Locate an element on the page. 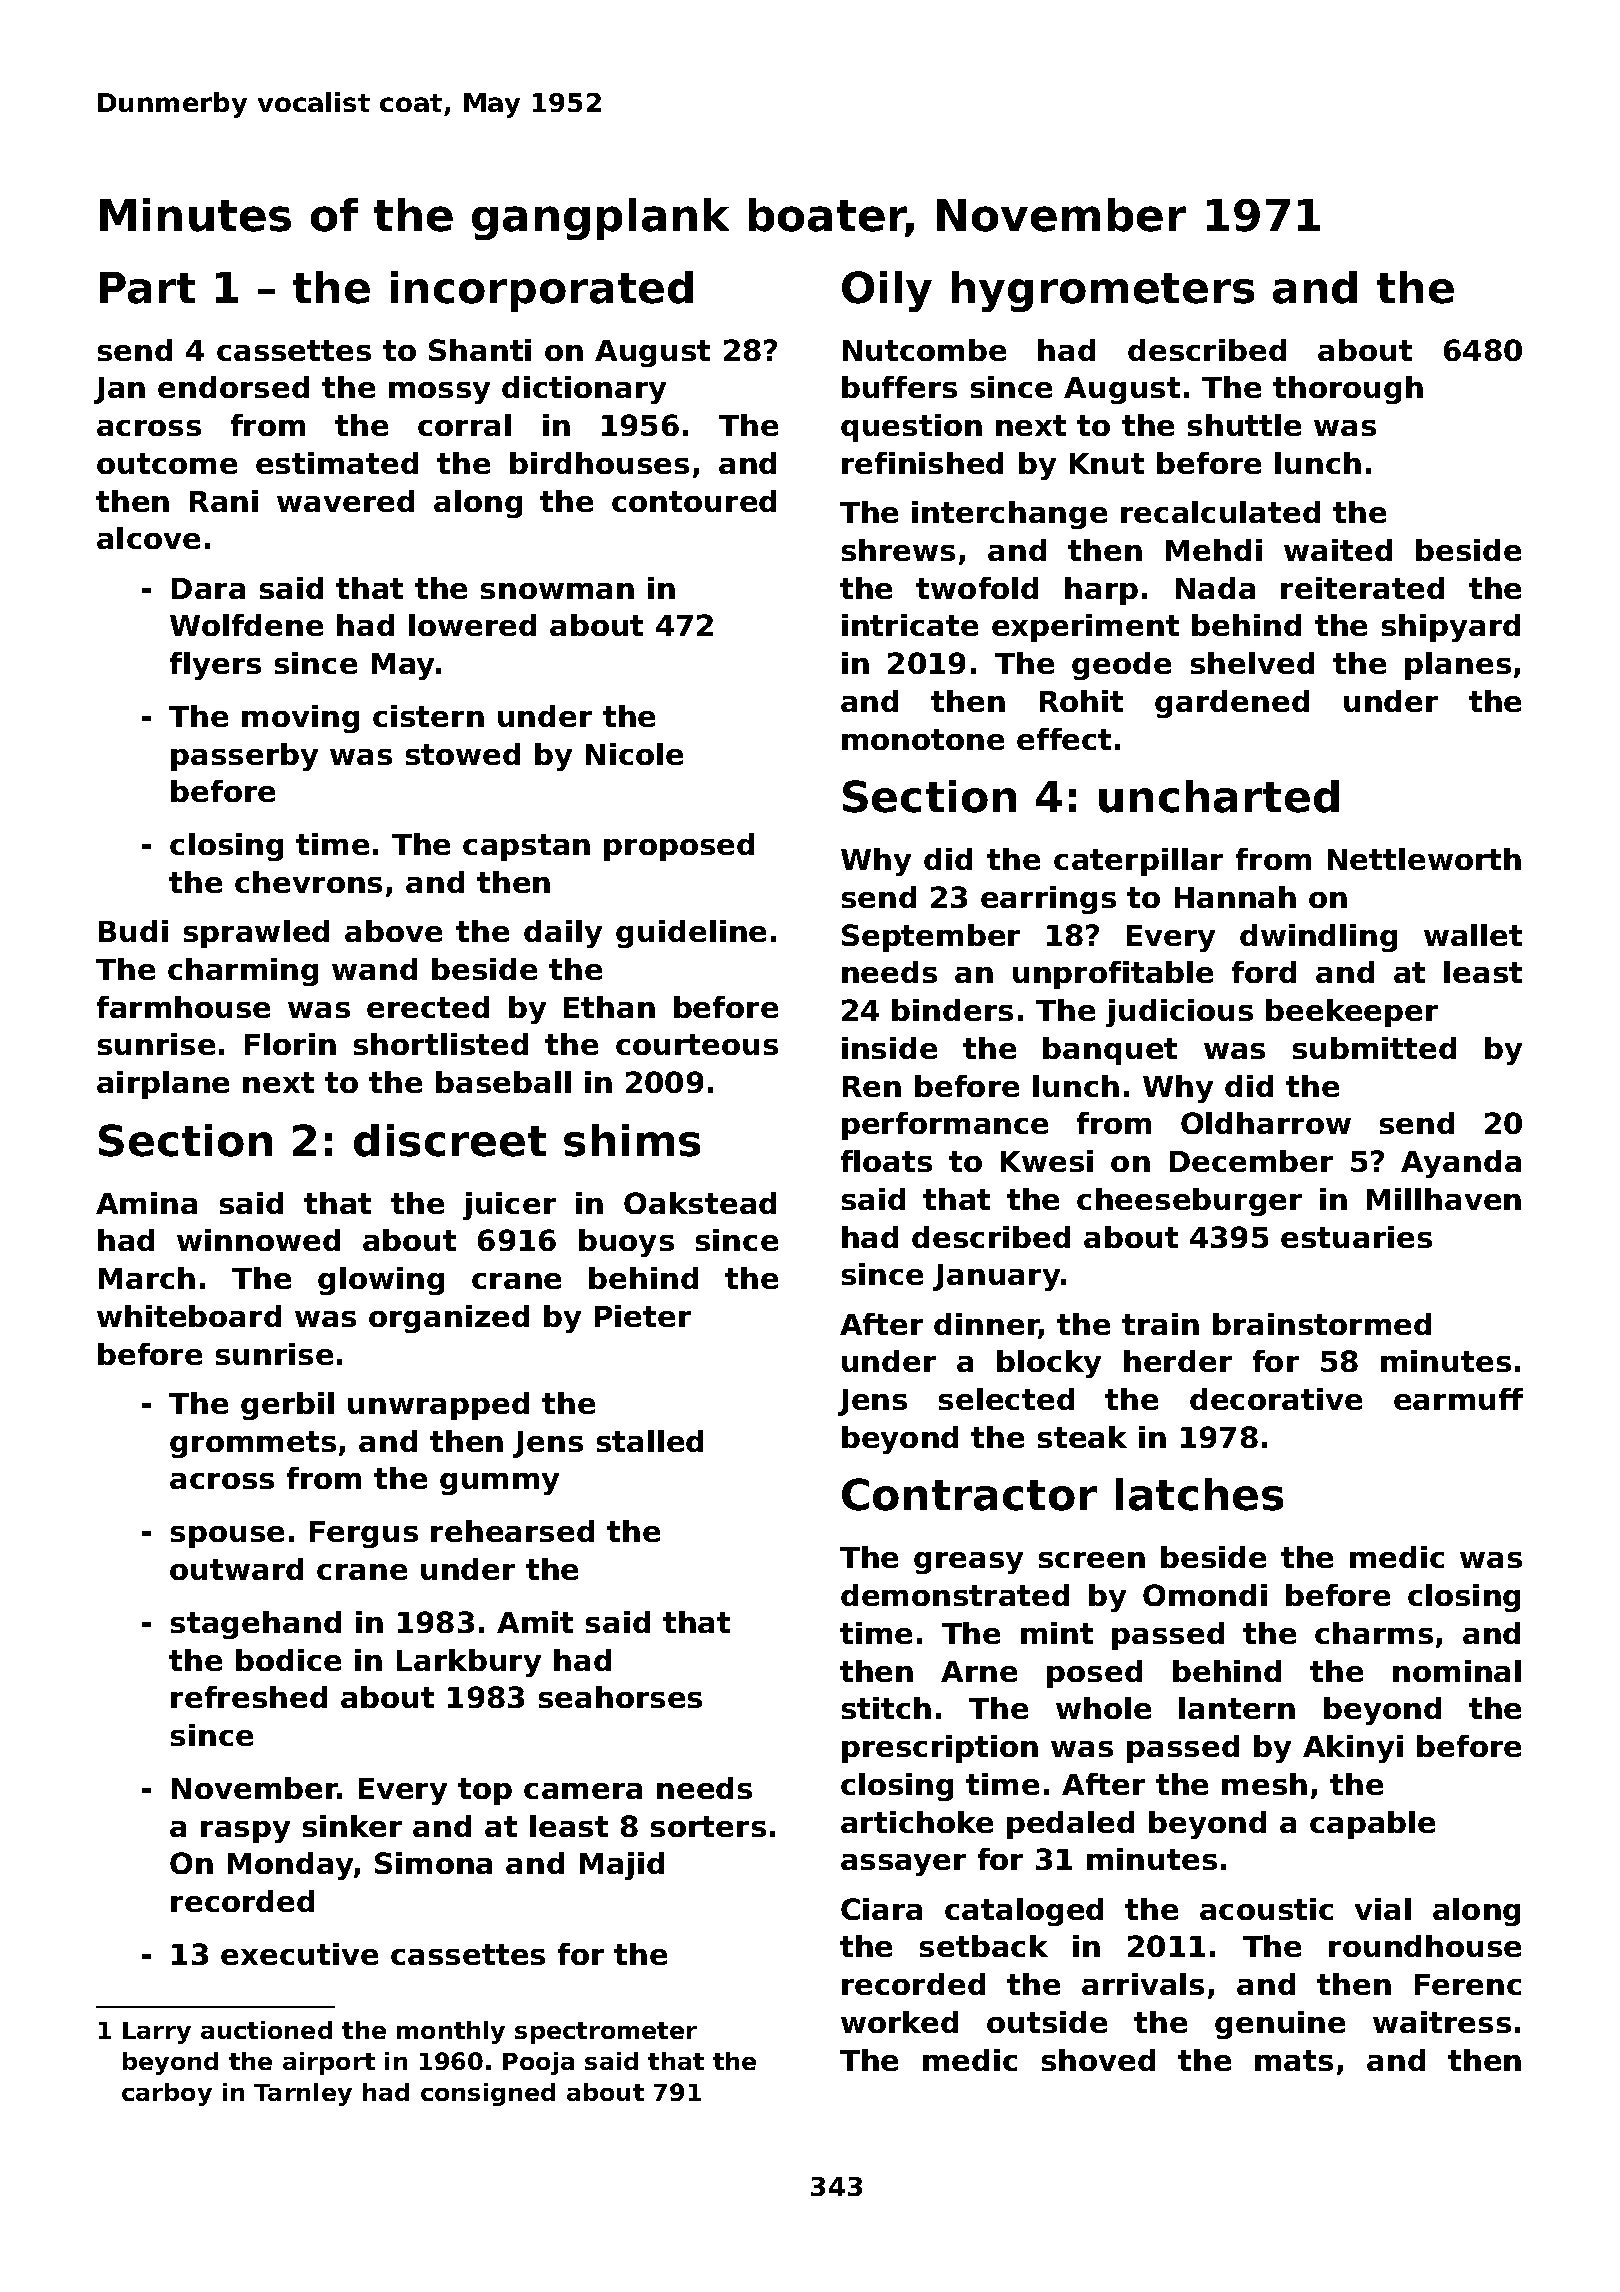  carboy is located at coordinates (167, 2094).
